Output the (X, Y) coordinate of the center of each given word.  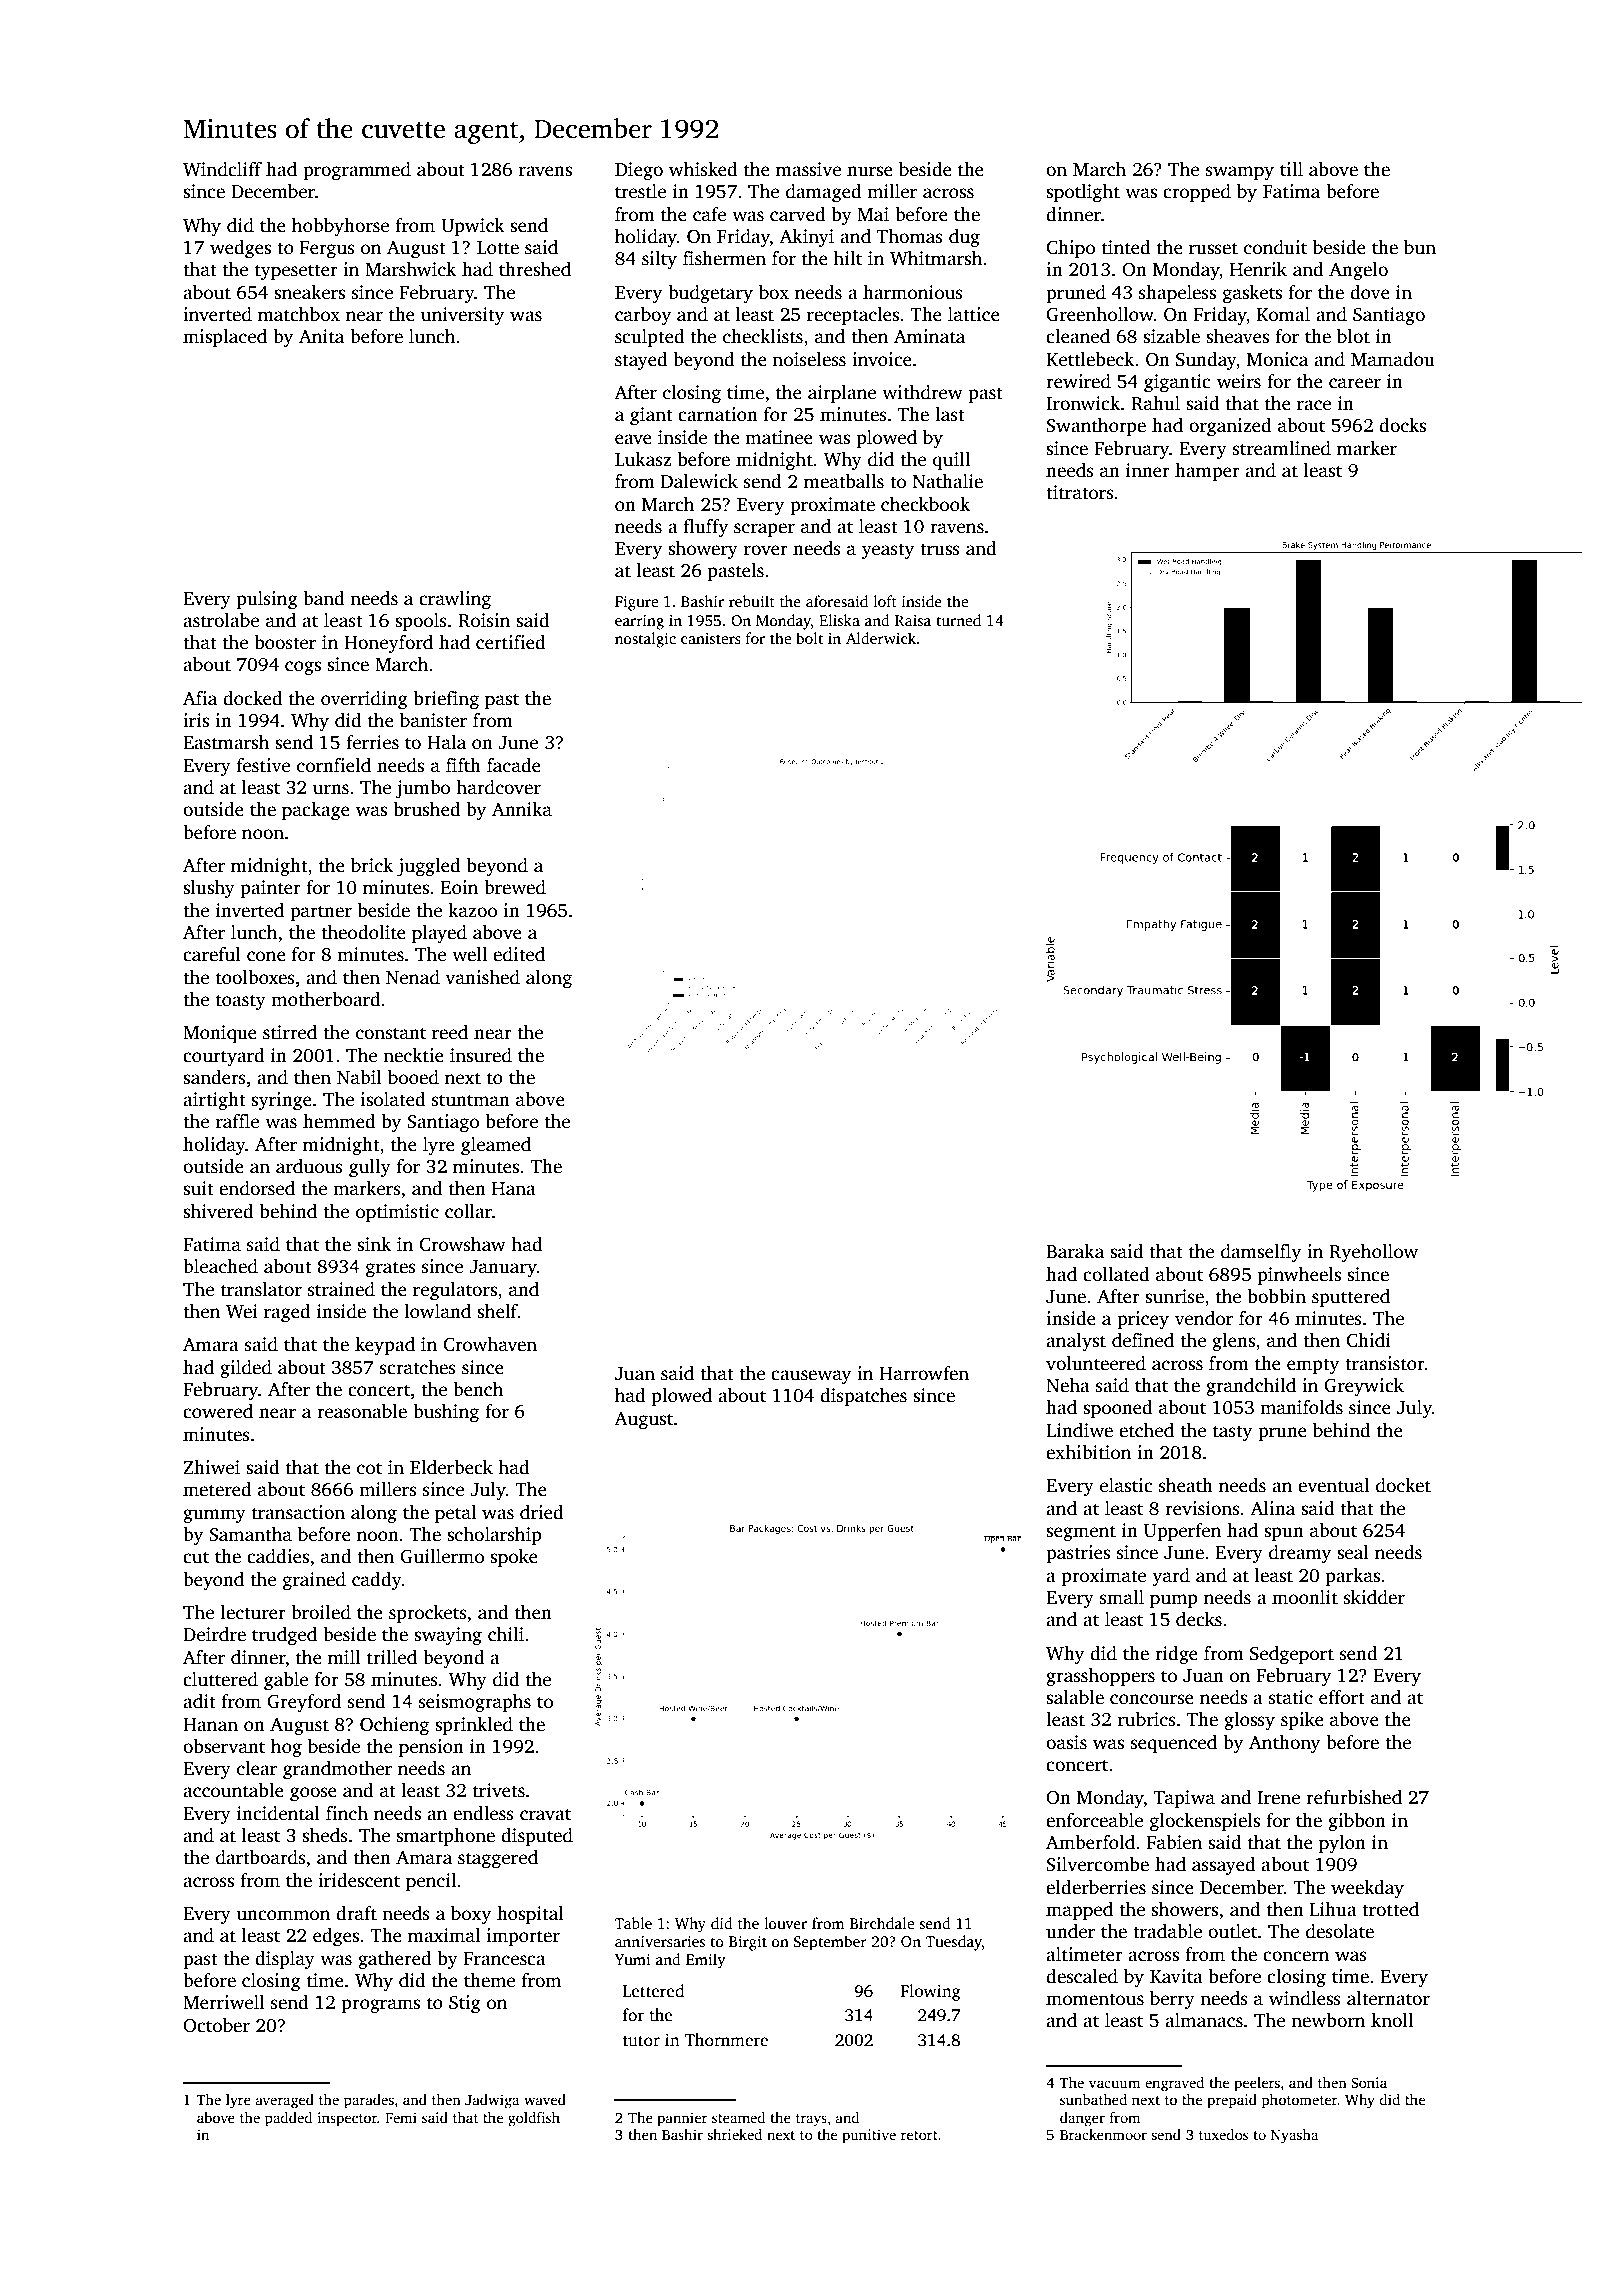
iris (196, 720)
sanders (214, 1077)
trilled (392, 1657)
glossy (1249, 1721)
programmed (357, 171)
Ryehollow (1373, 1253)
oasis (1066, 1742)
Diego (639, 171)
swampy (1240, 173)
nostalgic (645, 640)
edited (519, 954)
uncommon (283, 1915)
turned (958, 620)
